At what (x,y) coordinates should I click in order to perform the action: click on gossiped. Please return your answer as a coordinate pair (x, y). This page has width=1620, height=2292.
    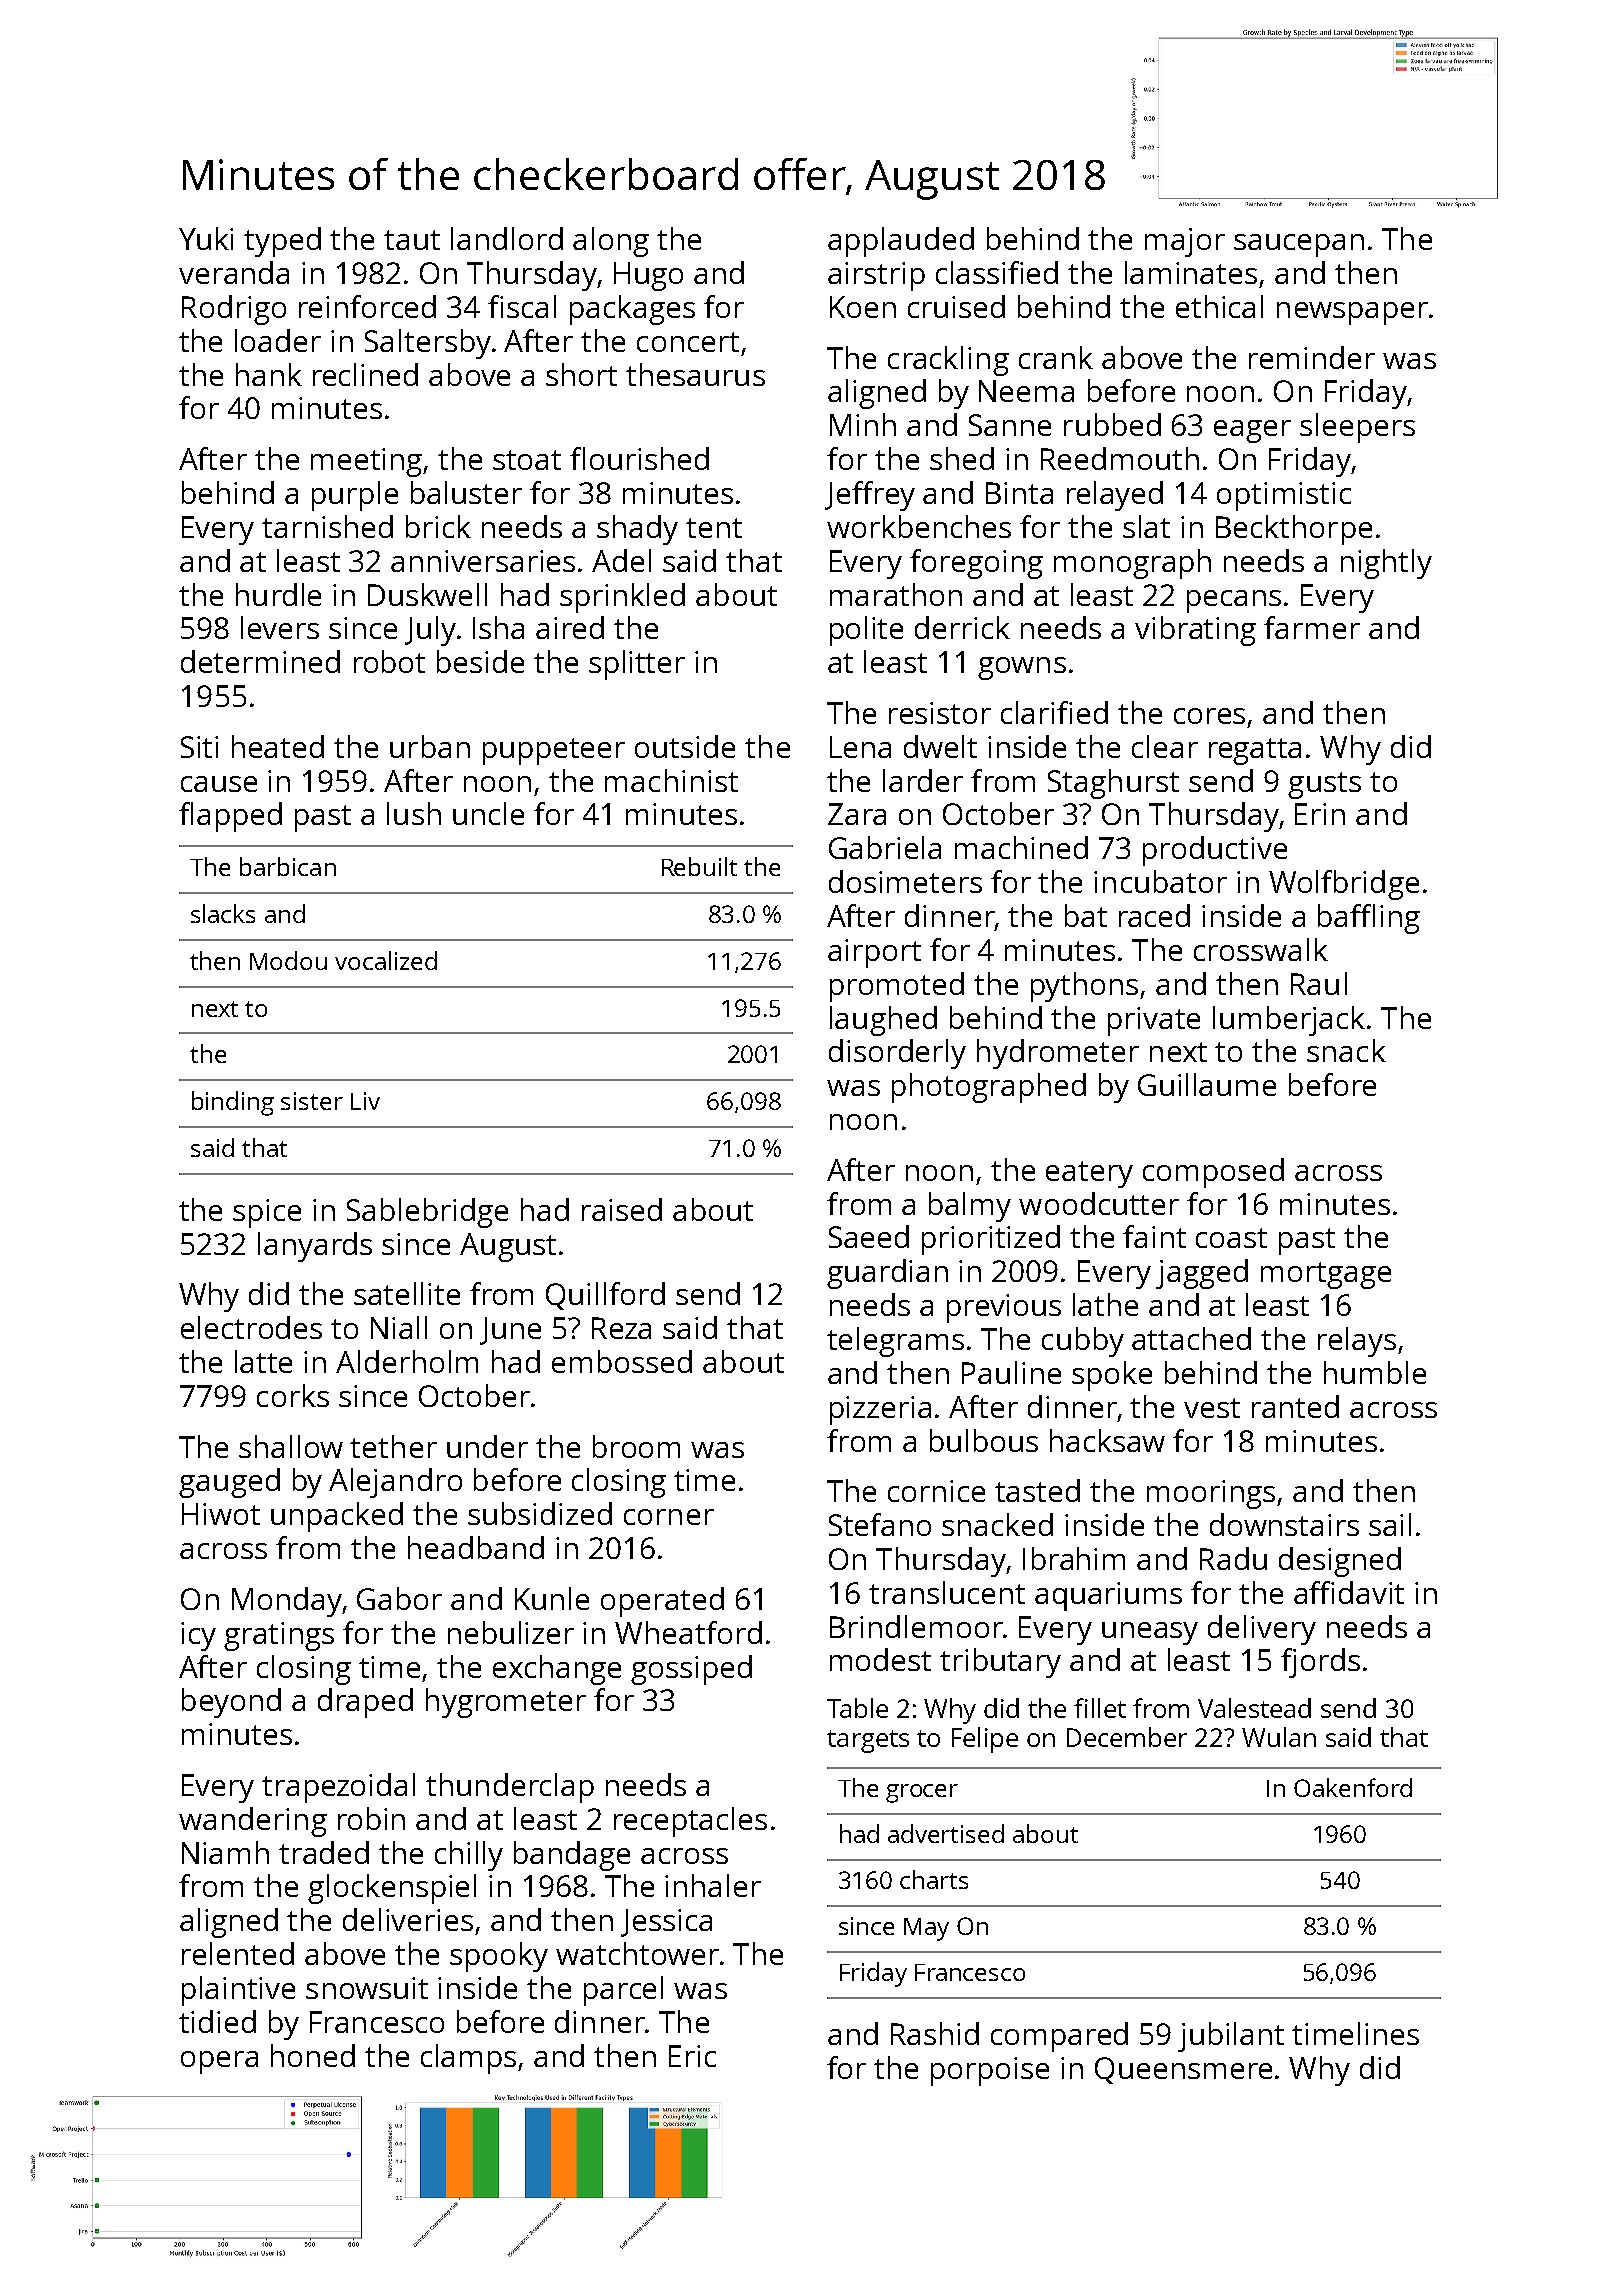
    Looking at the image, I should click on (691, 1670).
